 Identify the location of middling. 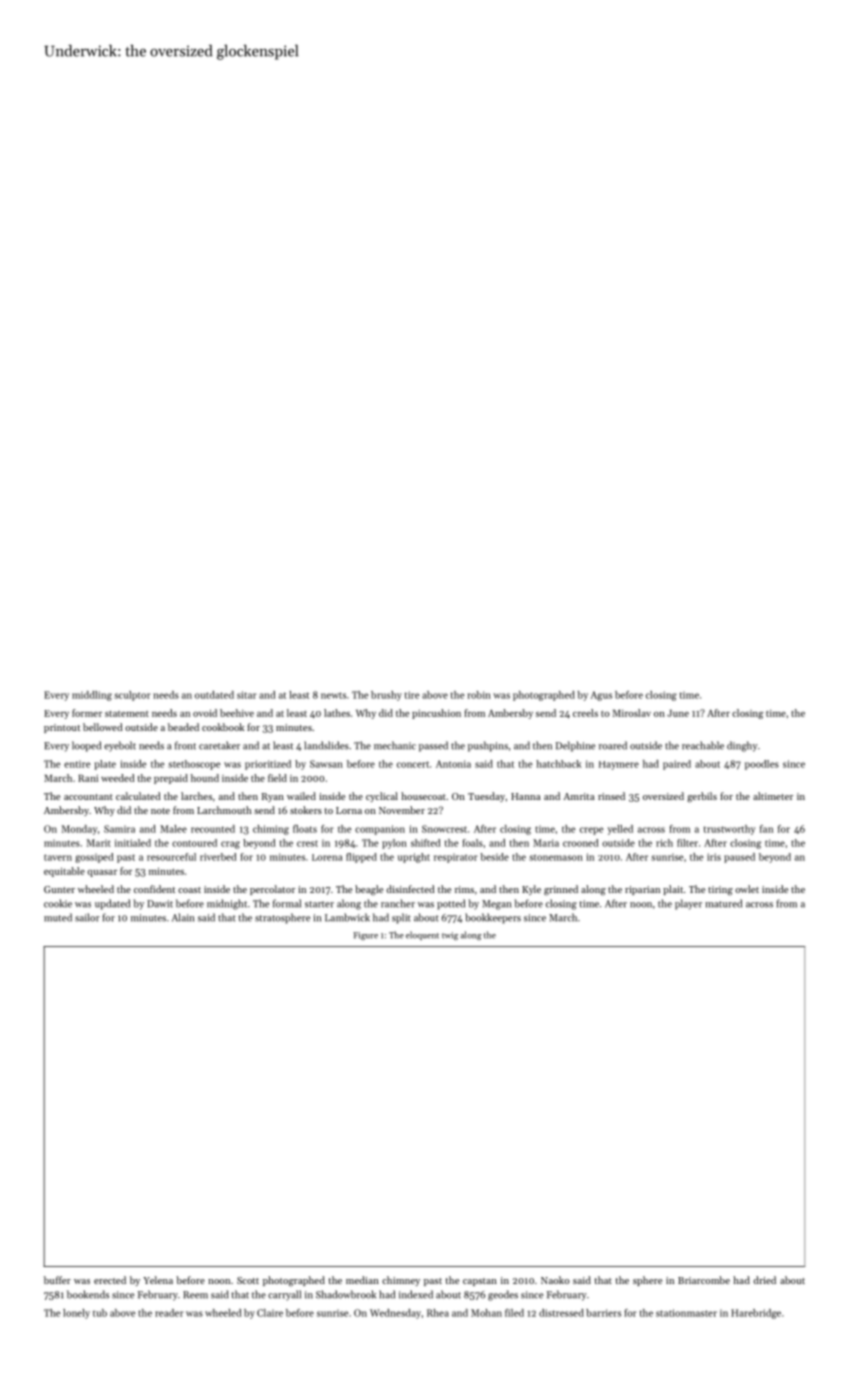
(92, 696).
